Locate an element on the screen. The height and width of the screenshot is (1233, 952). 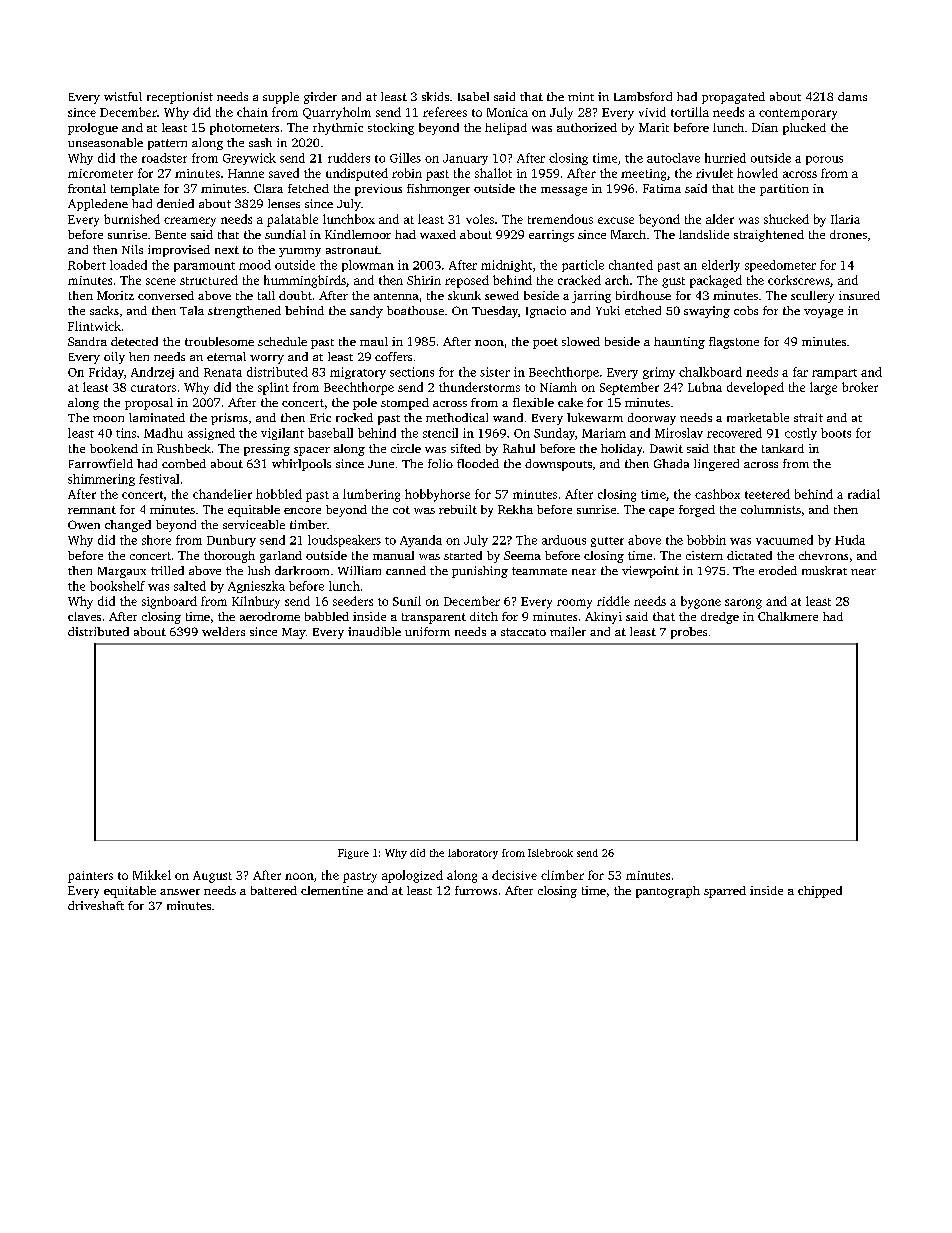
battered is located at coordinates (274, 890).
